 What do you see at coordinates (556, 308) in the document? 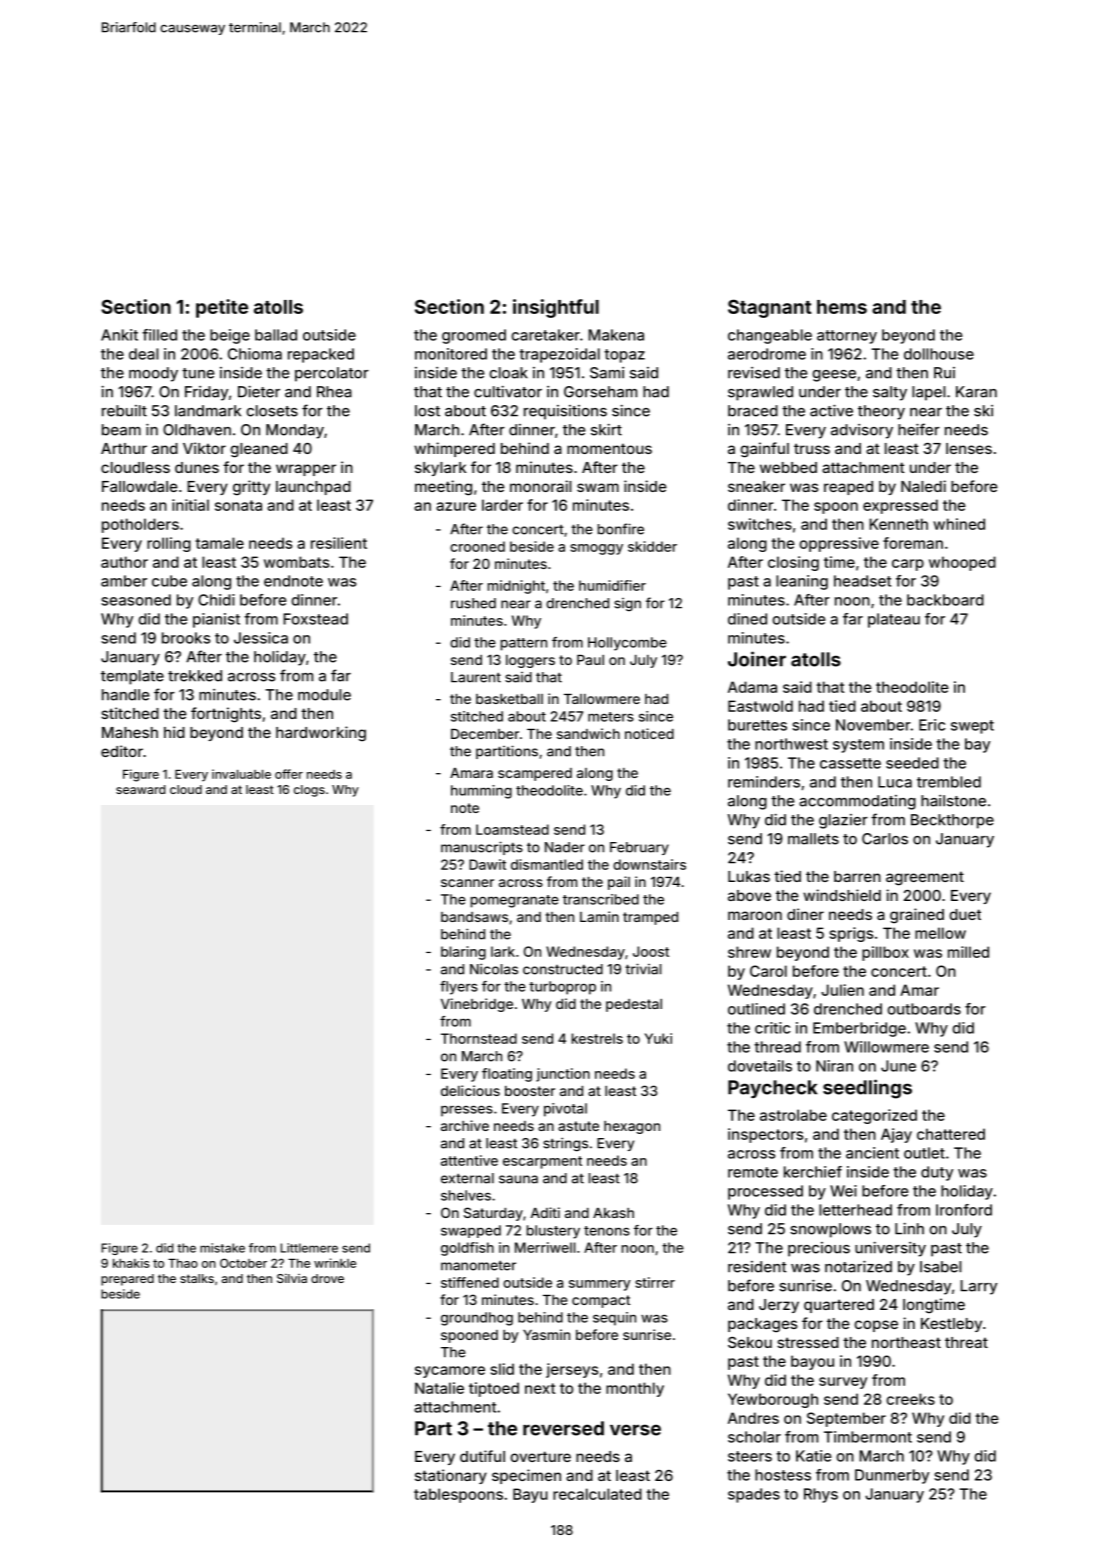
I see `insightful` at bounding box center [556, 308].
